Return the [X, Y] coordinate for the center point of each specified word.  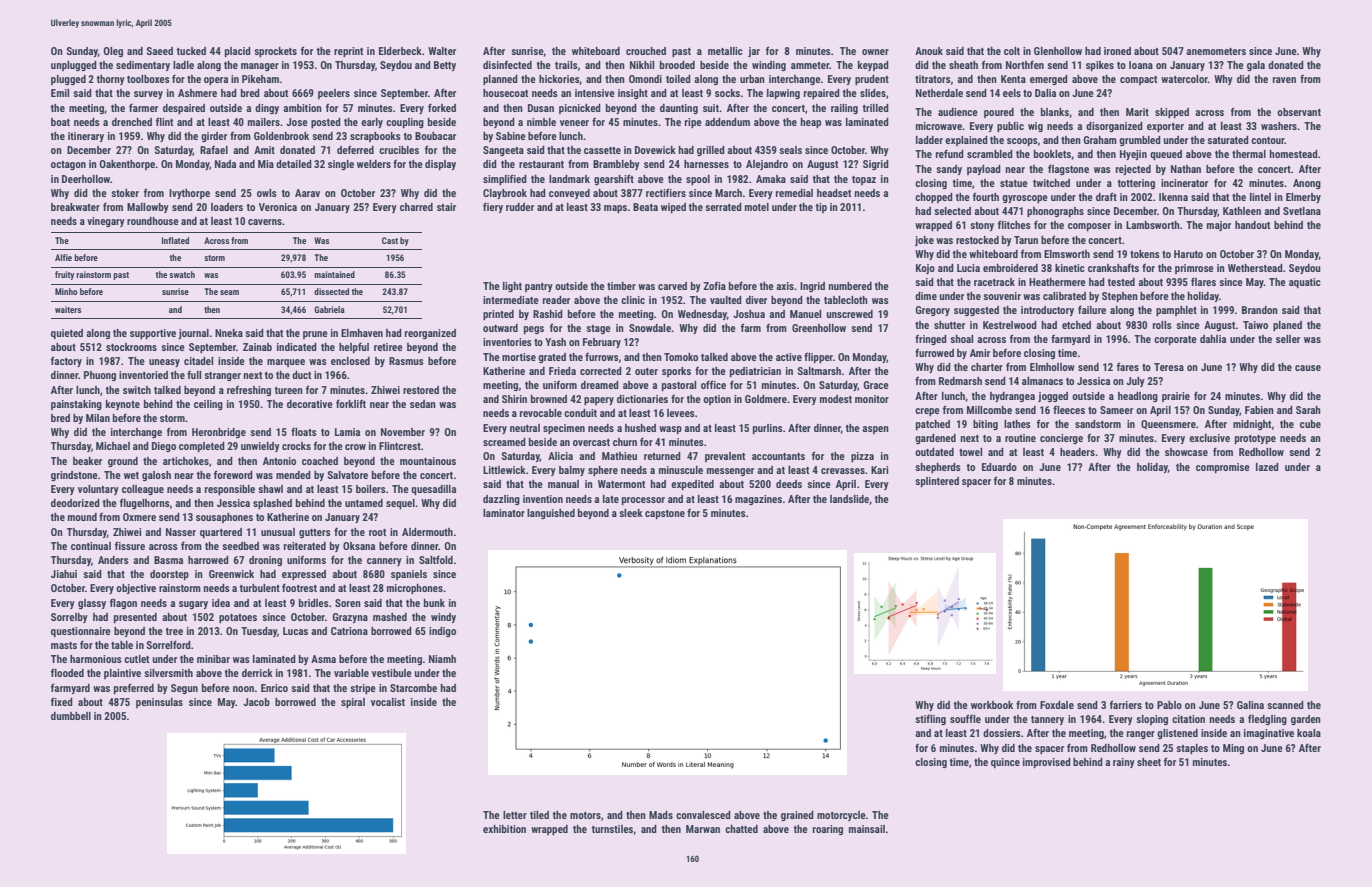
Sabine [511, 136]
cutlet [136, 659]
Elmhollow [1052, 367]
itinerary [86, 137]
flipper [818, 358]
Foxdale [1057, 705]
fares [1128, 366]
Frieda [562, 371]
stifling [930, 720]
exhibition [504, 829]
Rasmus [406, 361]
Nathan [1186, 169]
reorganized [430, 334]
